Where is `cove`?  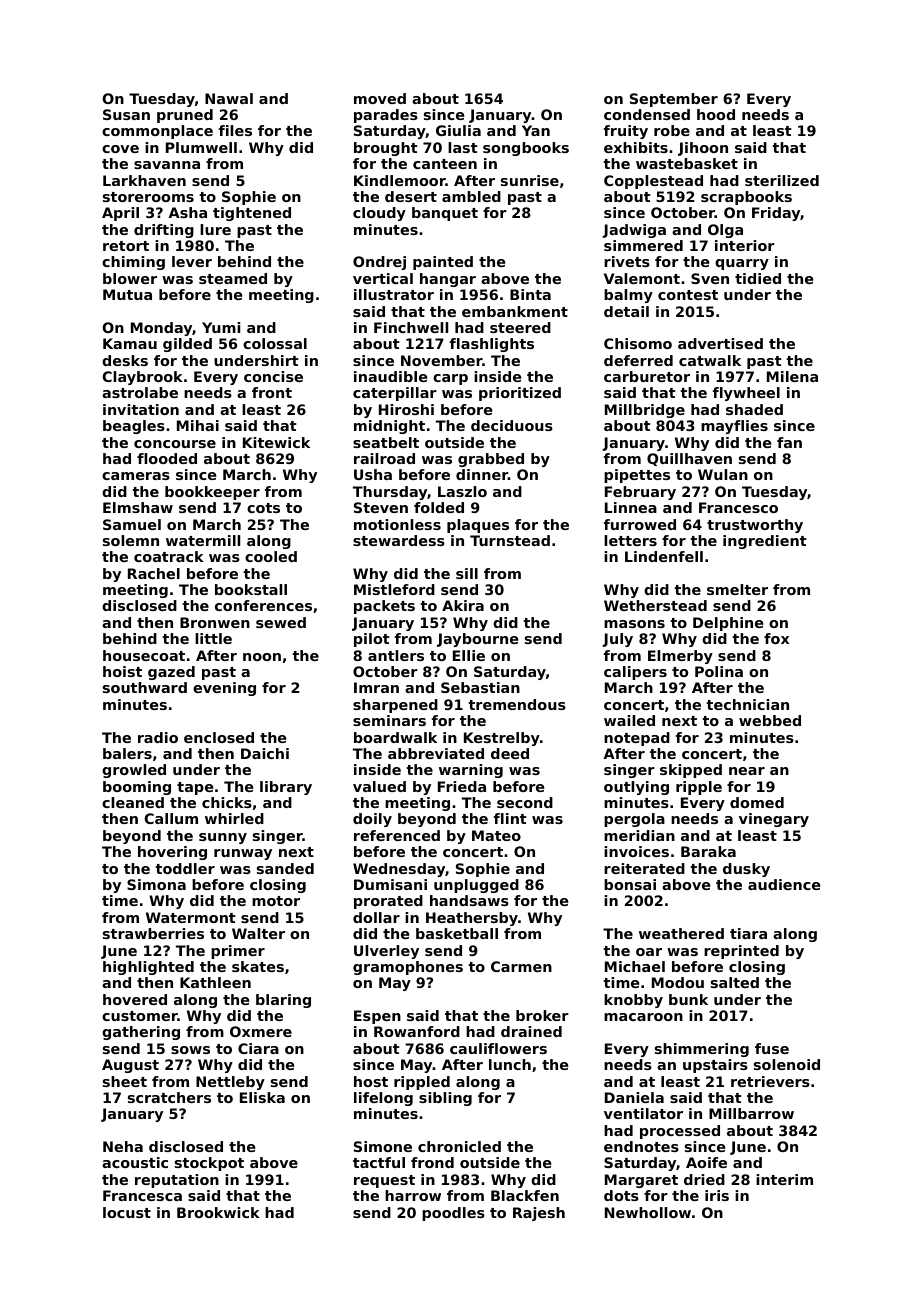
cove is located at coordinates (120, 149).
